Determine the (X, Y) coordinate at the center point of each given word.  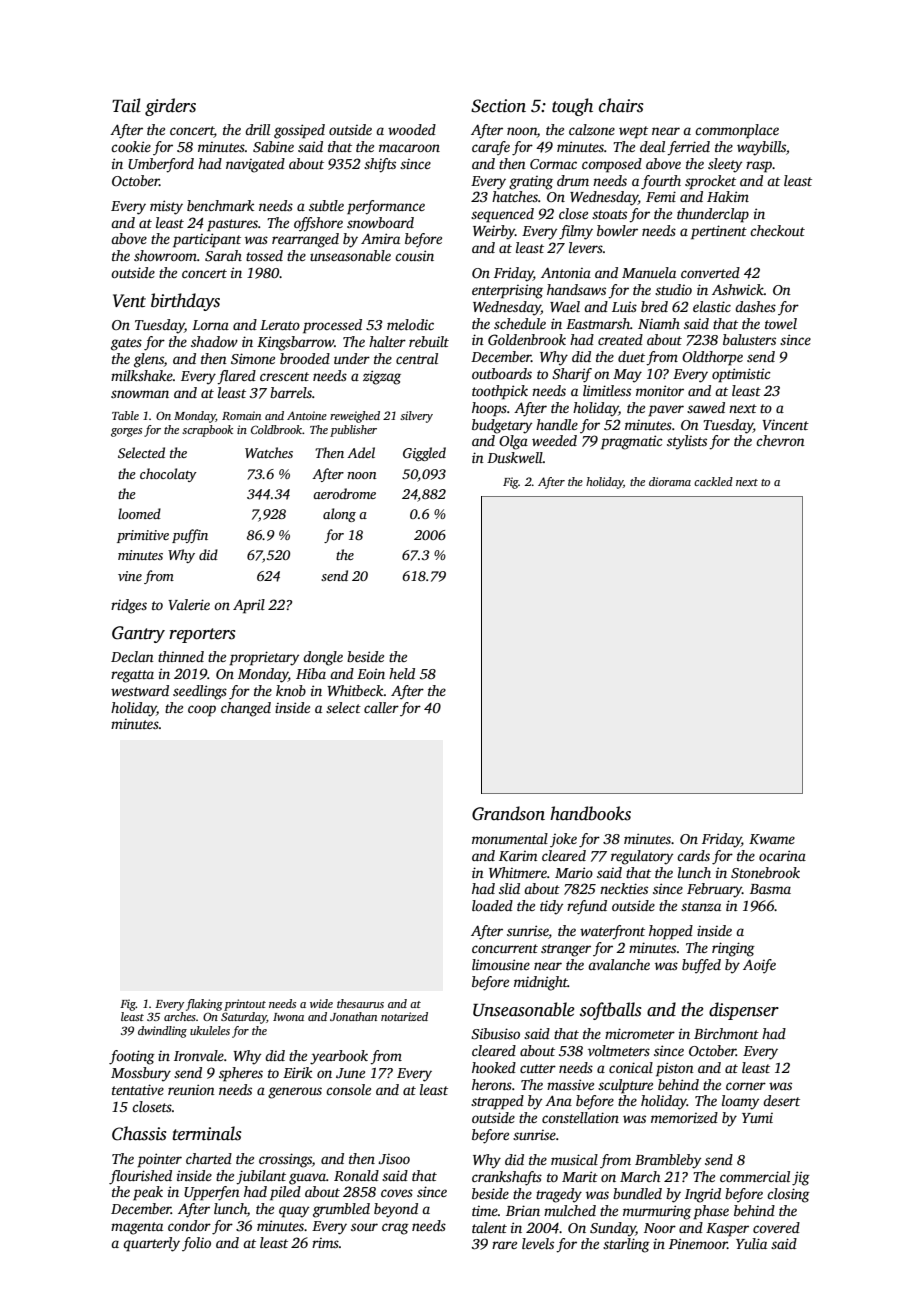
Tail (126, 105)
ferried (688, 148)
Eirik (297, 1072)
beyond (396, 1210)
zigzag (382, 377)
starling (626, 1245)
